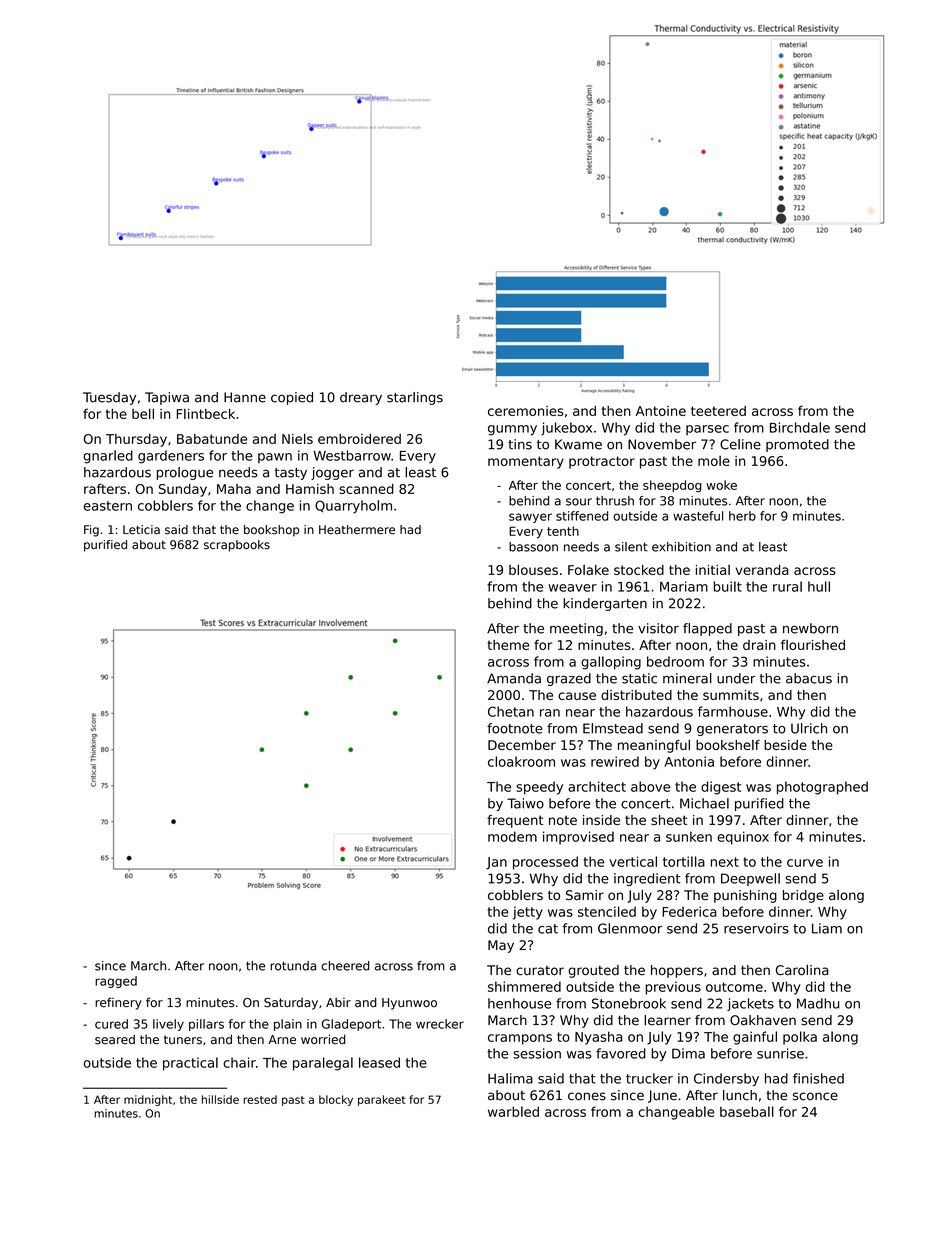 This image has height=1233, width=952. Describe the element at coordinates (415, 398) in the image. I see `starlings` at that location.
